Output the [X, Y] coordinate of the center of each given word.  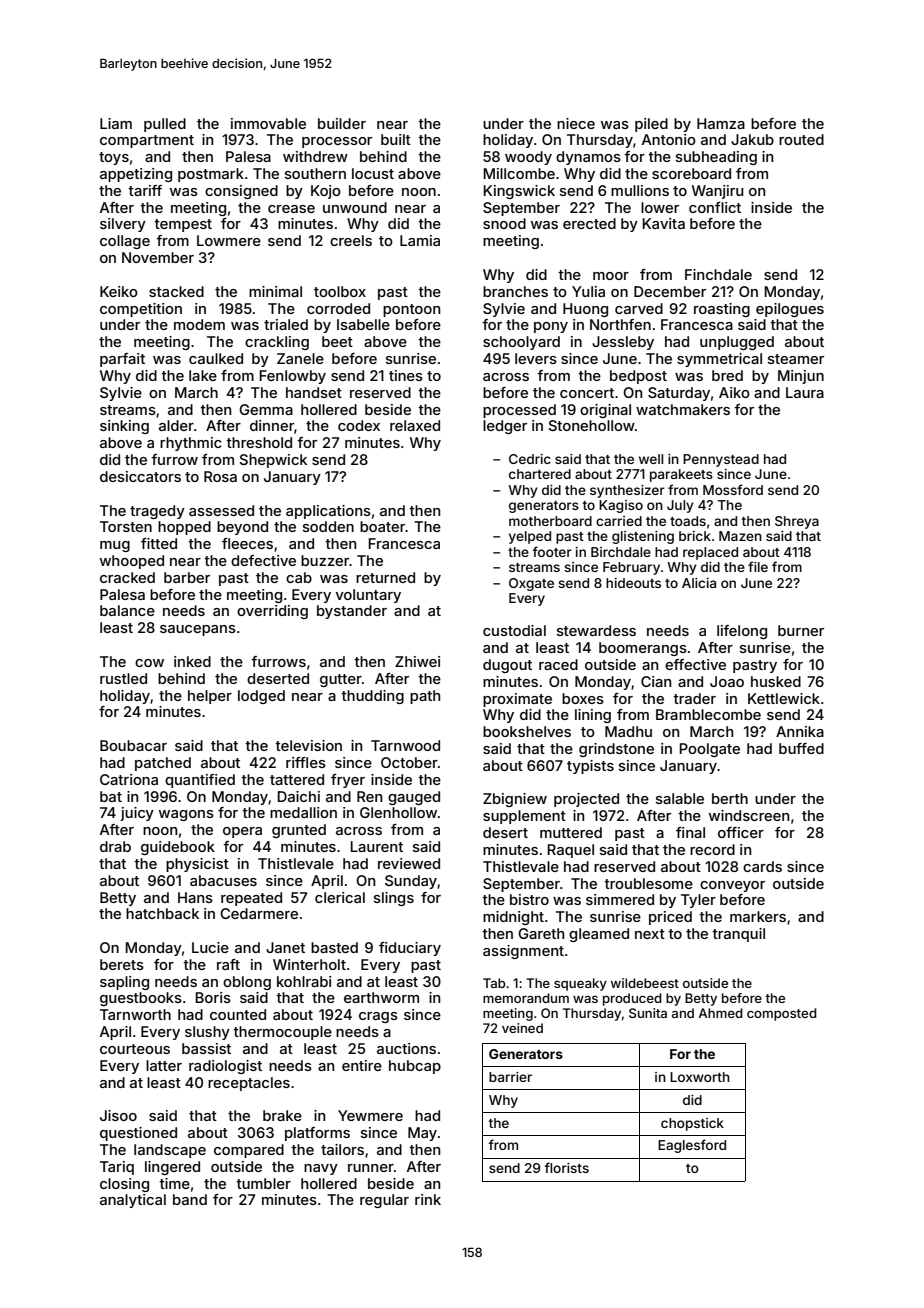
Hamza [721, 123]
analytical [133, 1201]
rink [428, 1199]
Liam [116, 123]
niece [576, 123]
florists [567, 1167]
